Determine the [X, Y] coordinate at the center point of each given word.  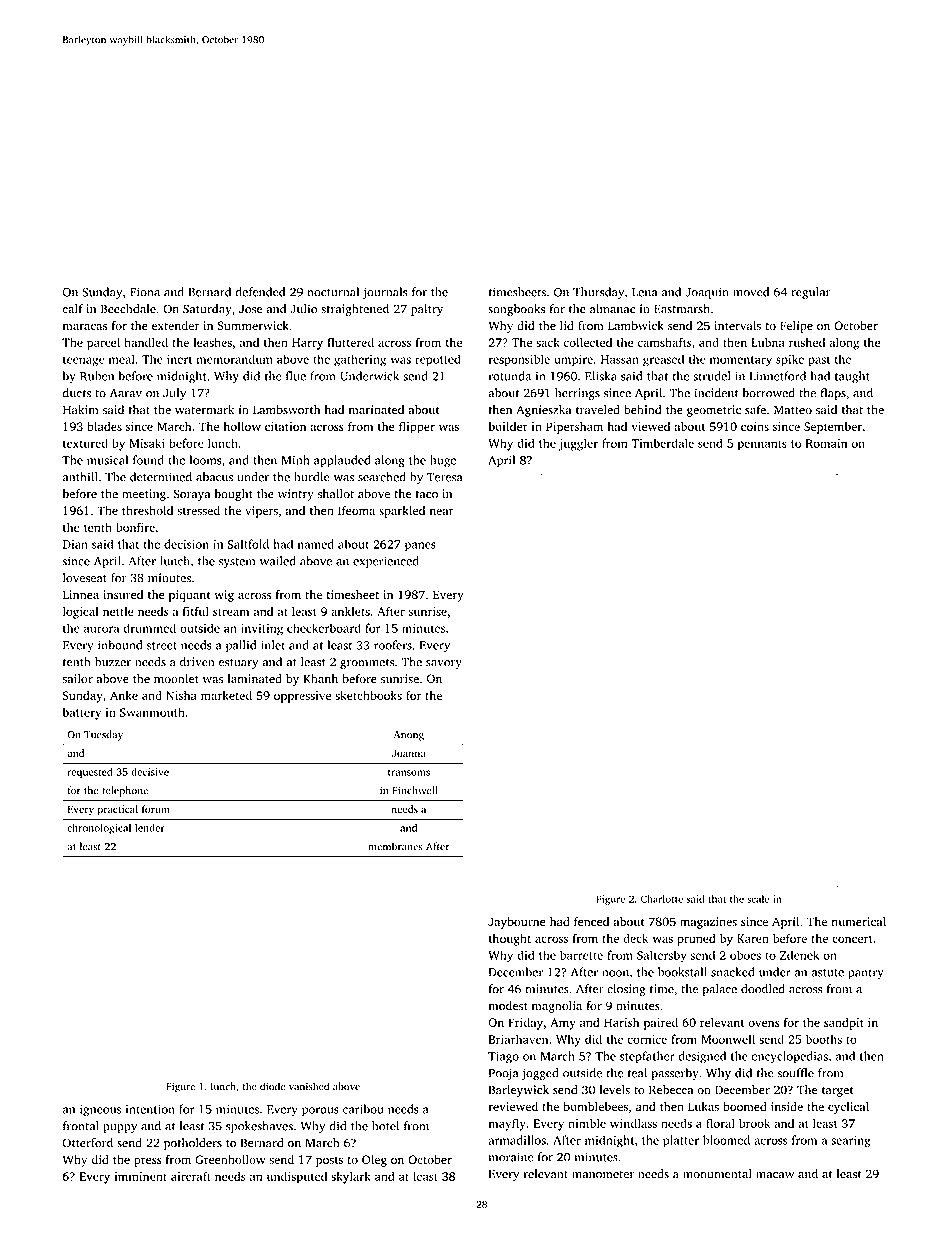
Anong [409, 736]
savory [444, 664]
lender [150, 827]
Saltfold [248, 544]
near [442, 511]
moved [751, 292]
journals [385, 293]
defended [260, 292]
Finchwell [415, 790]
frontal [81, 1126]
